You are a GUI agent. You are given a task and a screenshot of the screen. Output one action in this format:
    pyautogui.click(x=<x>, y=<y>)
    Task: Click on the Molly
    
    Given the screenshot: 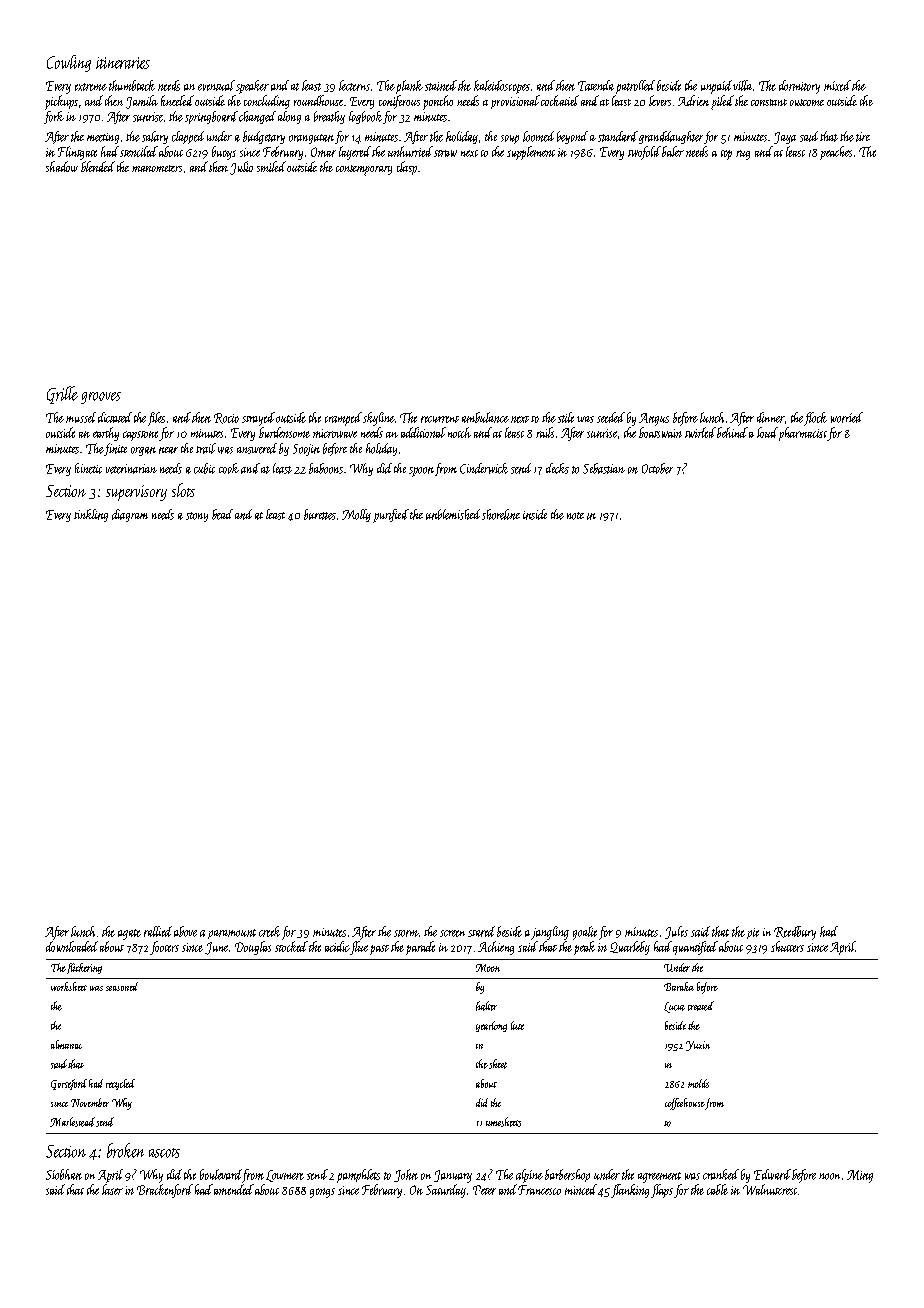 What is the action you would take?
    pyautogui.click(x=356, y=515)
